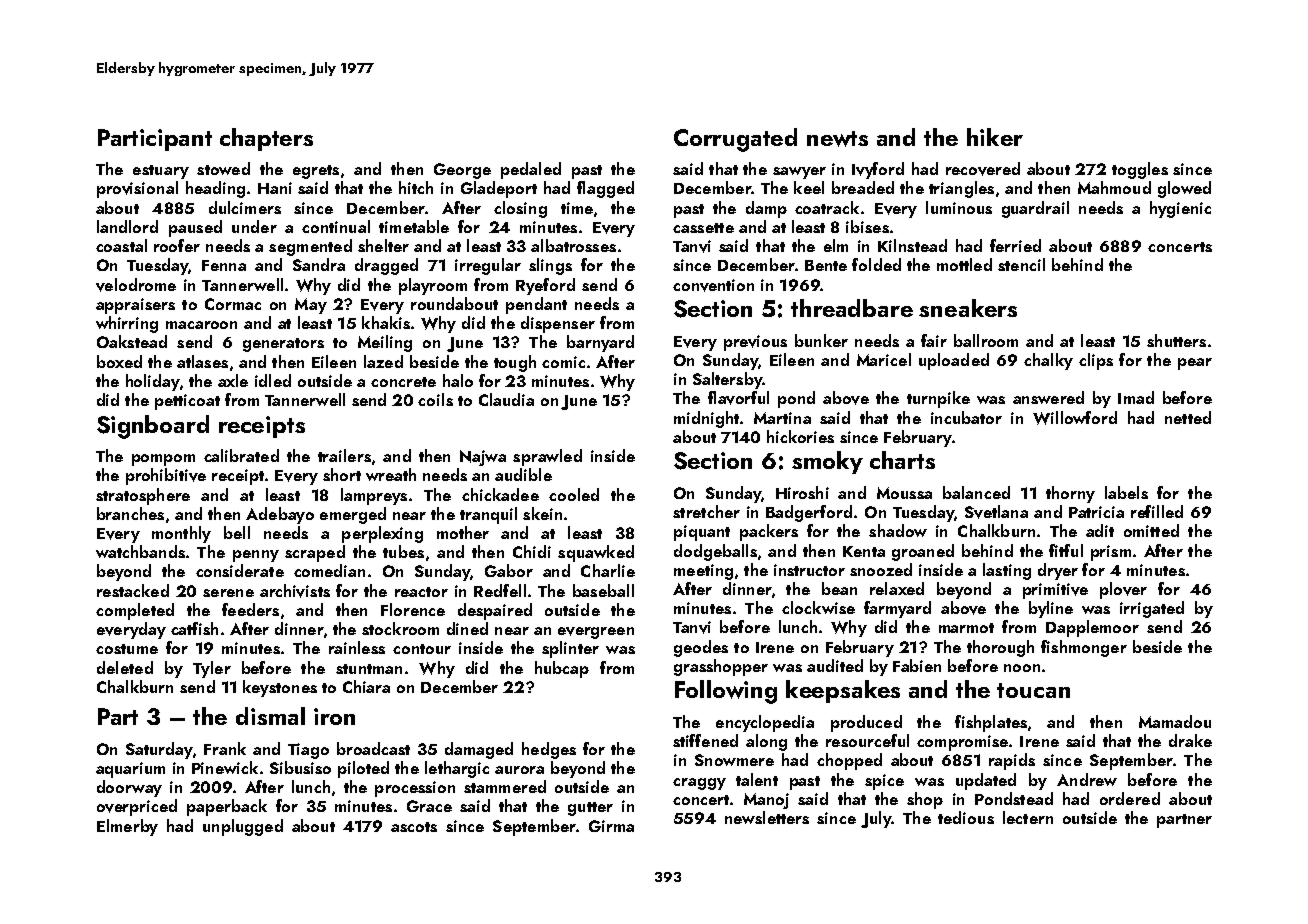 The width and height of the screenshot is (1308, 924). I want to click on unplugged, so click(243, 827).
